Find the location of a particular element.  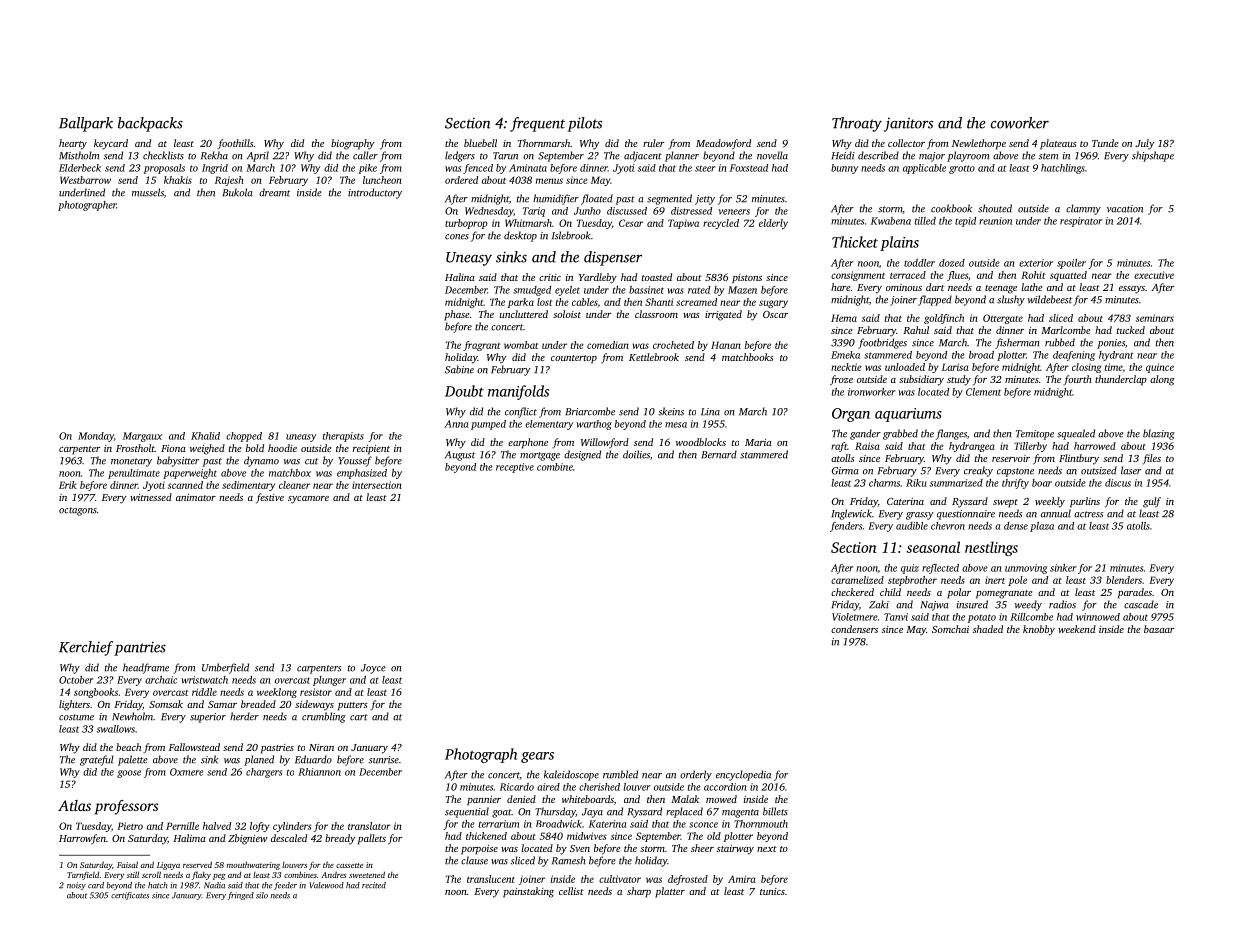

Monday is located at coordinates (96, 437).
